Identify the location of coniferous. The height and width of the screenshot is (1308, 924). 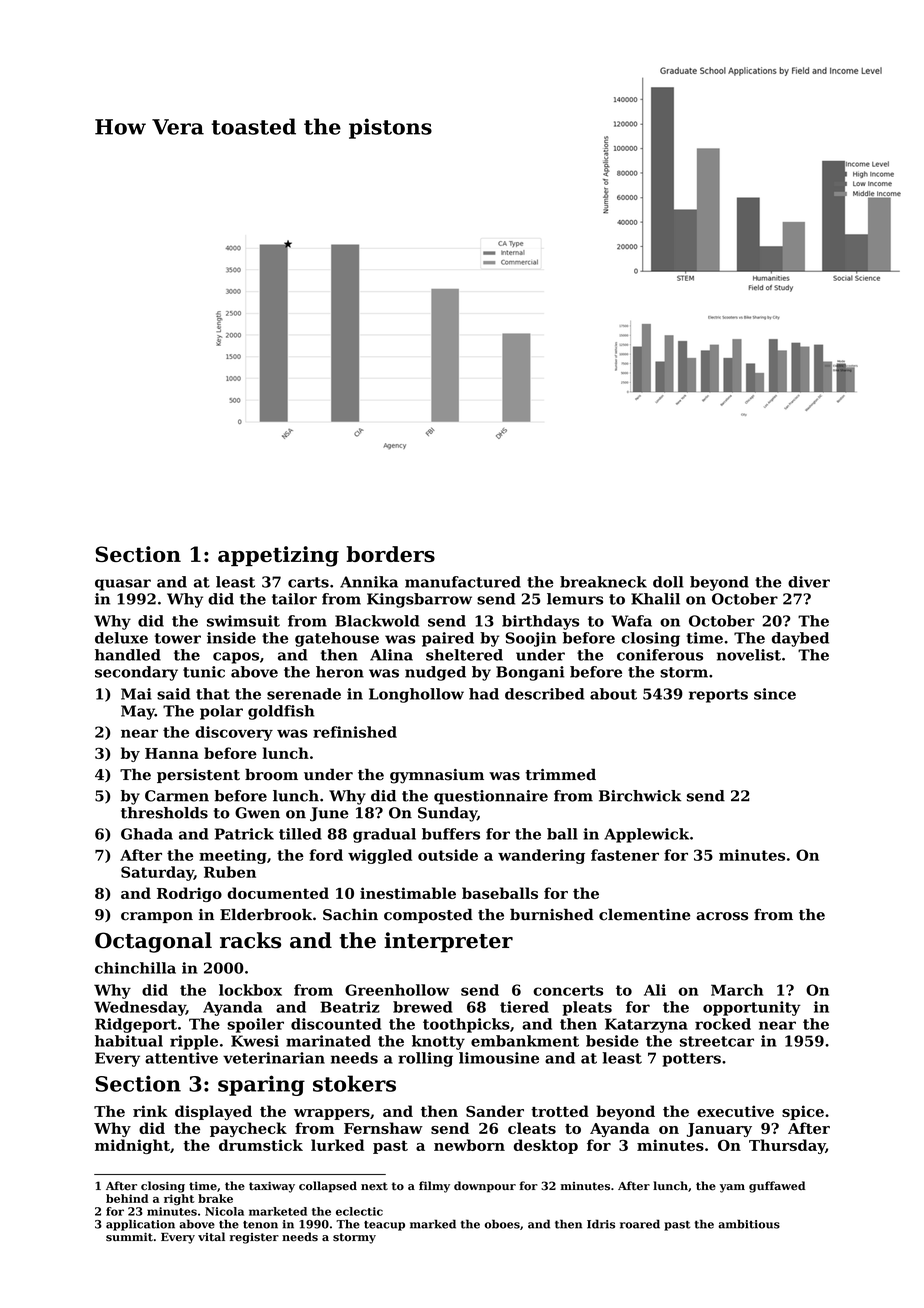
(660, 655).
